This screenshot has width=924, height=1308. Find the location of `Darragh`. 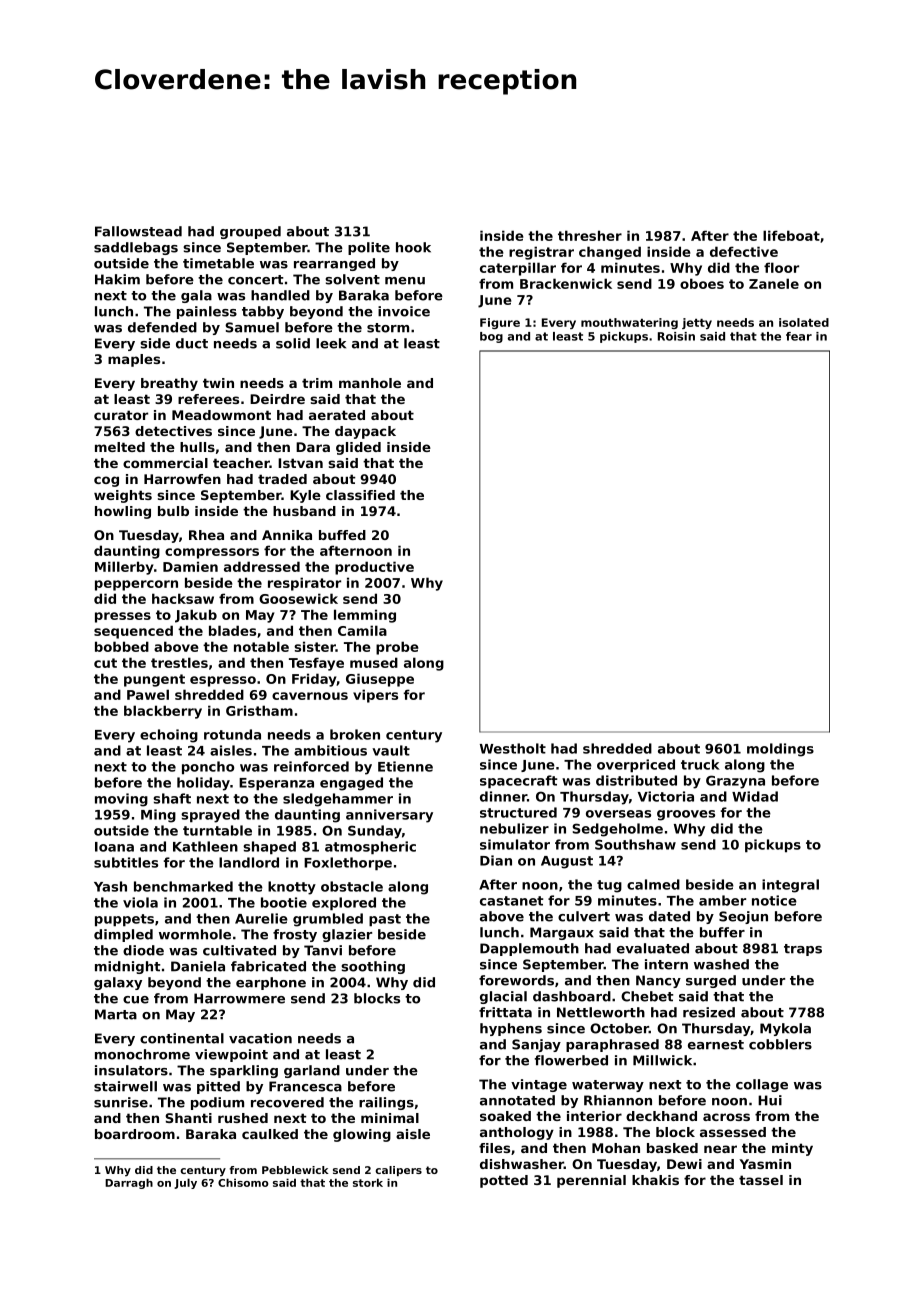

Darragh is located at coordinates (129, 1183).
